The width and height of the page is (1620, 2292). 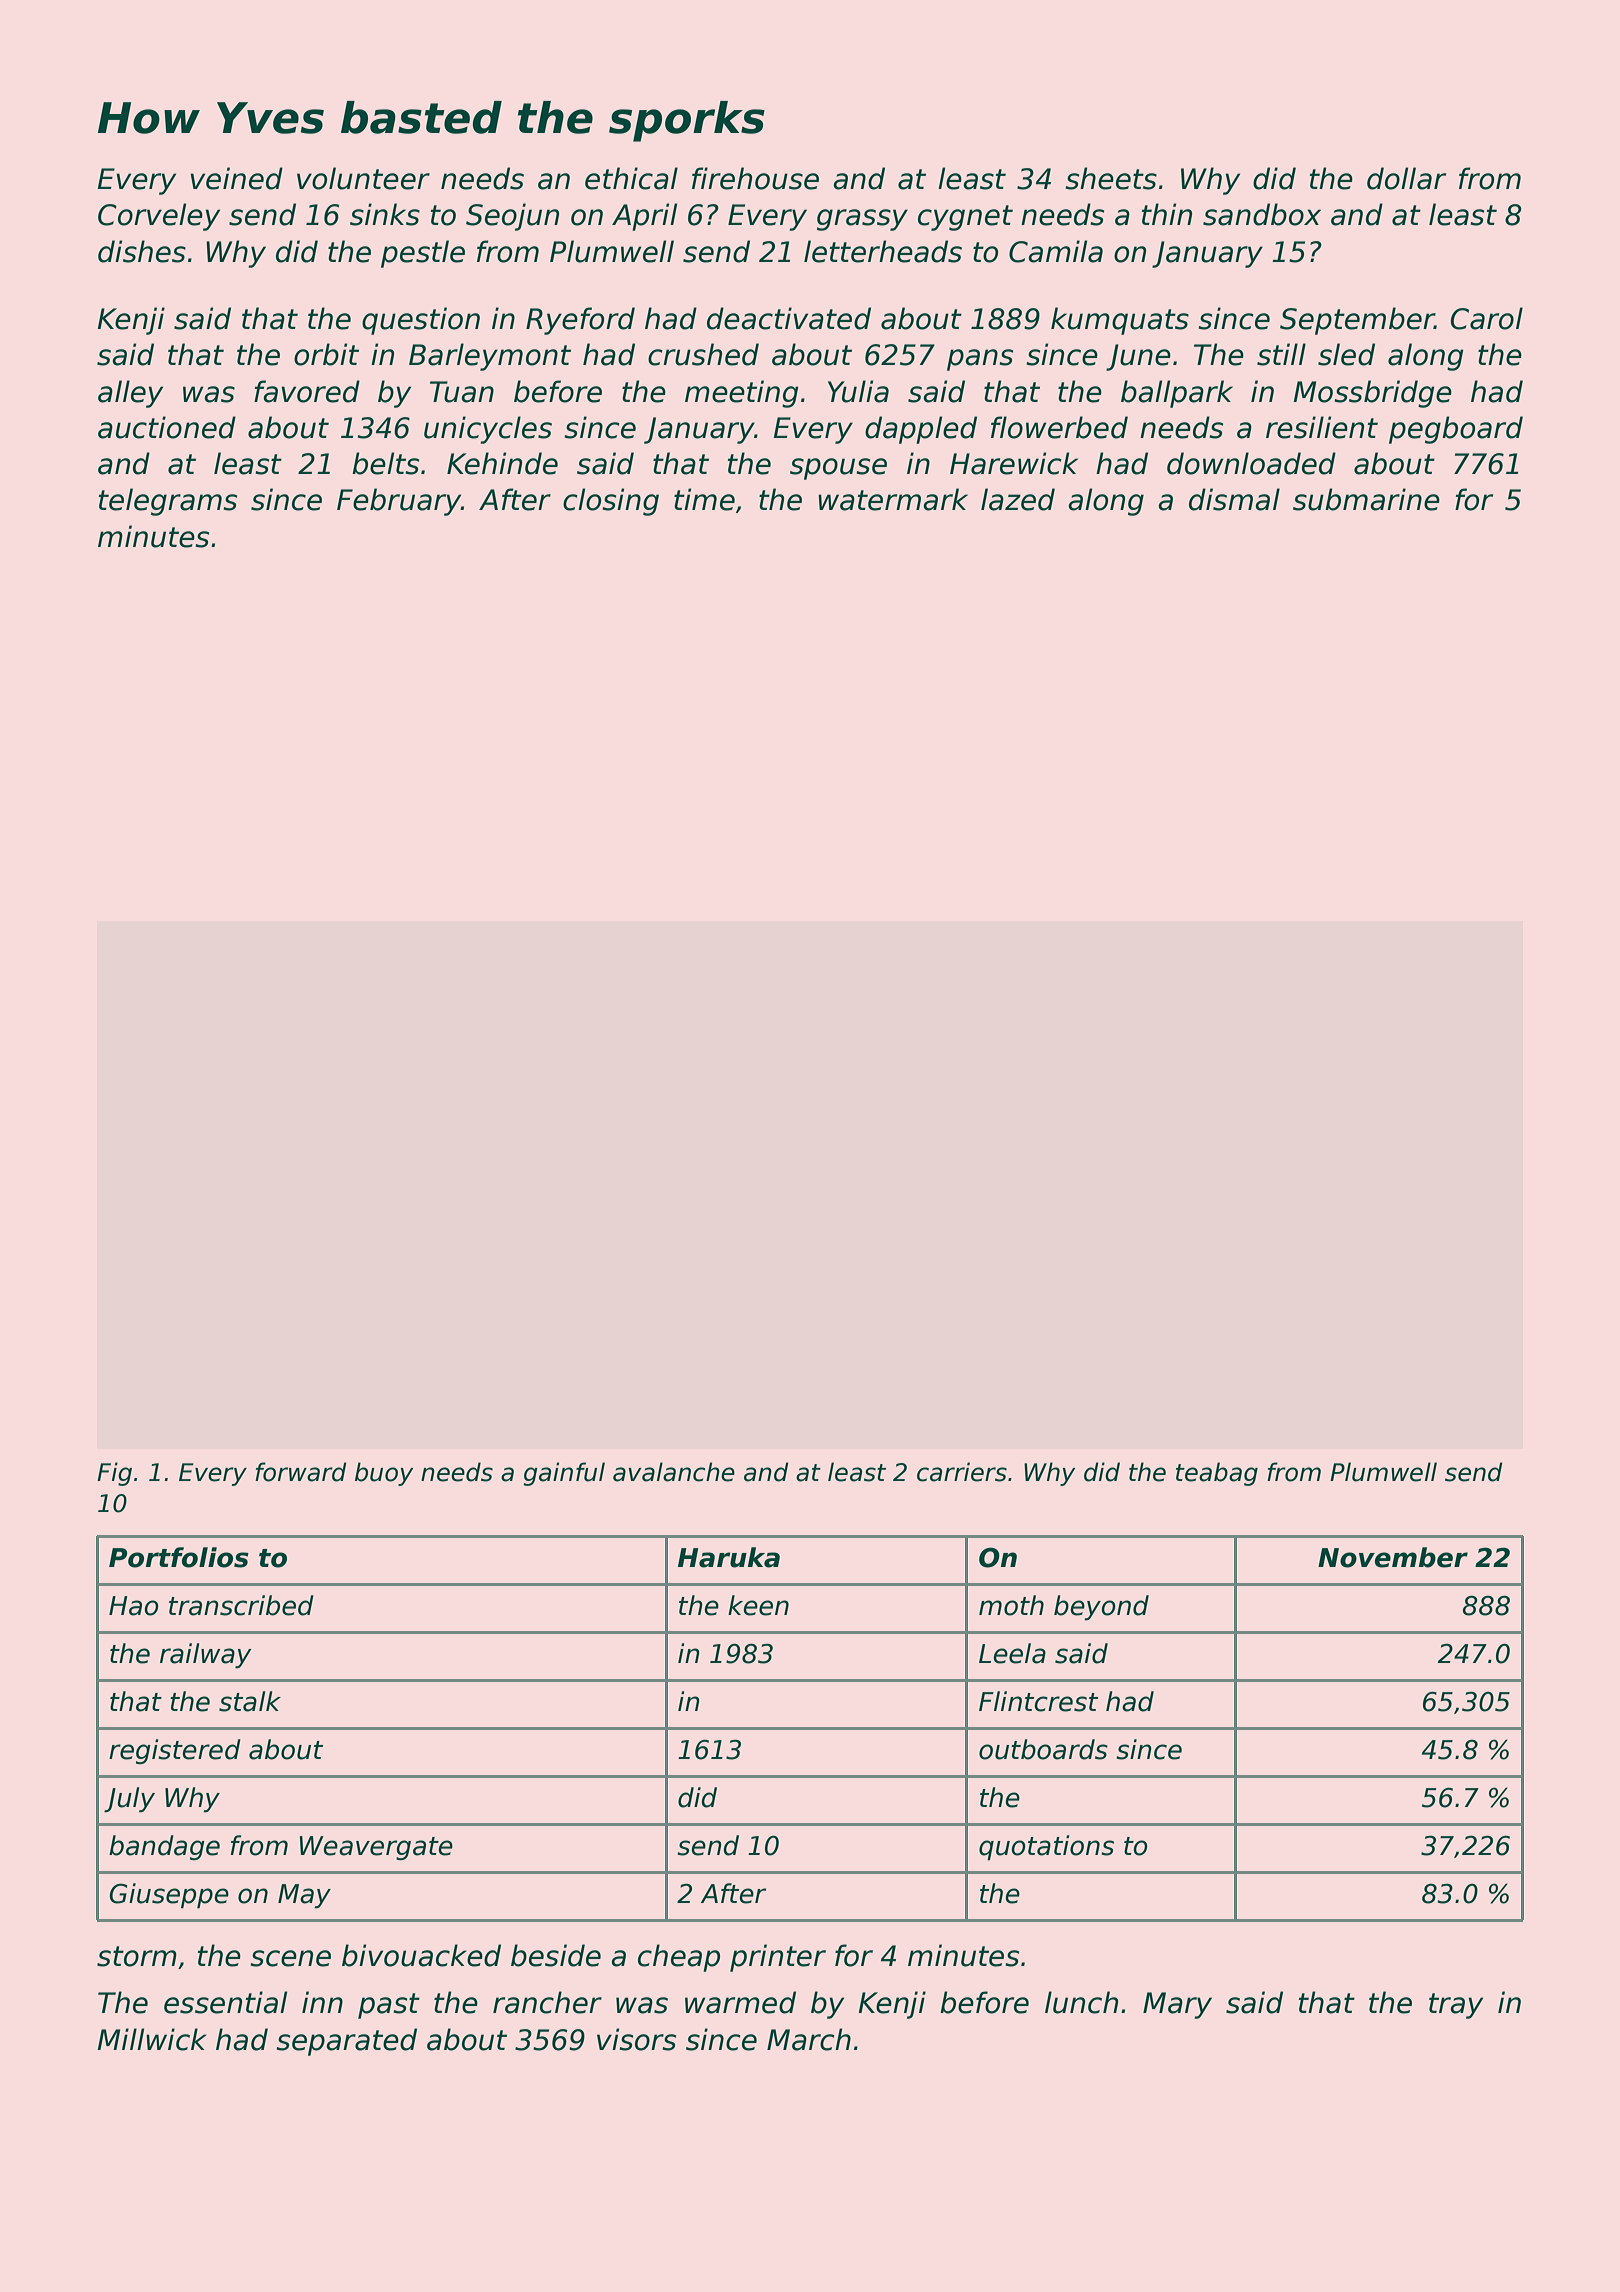 I want to click on grassy, so click(x=862, y=220).
